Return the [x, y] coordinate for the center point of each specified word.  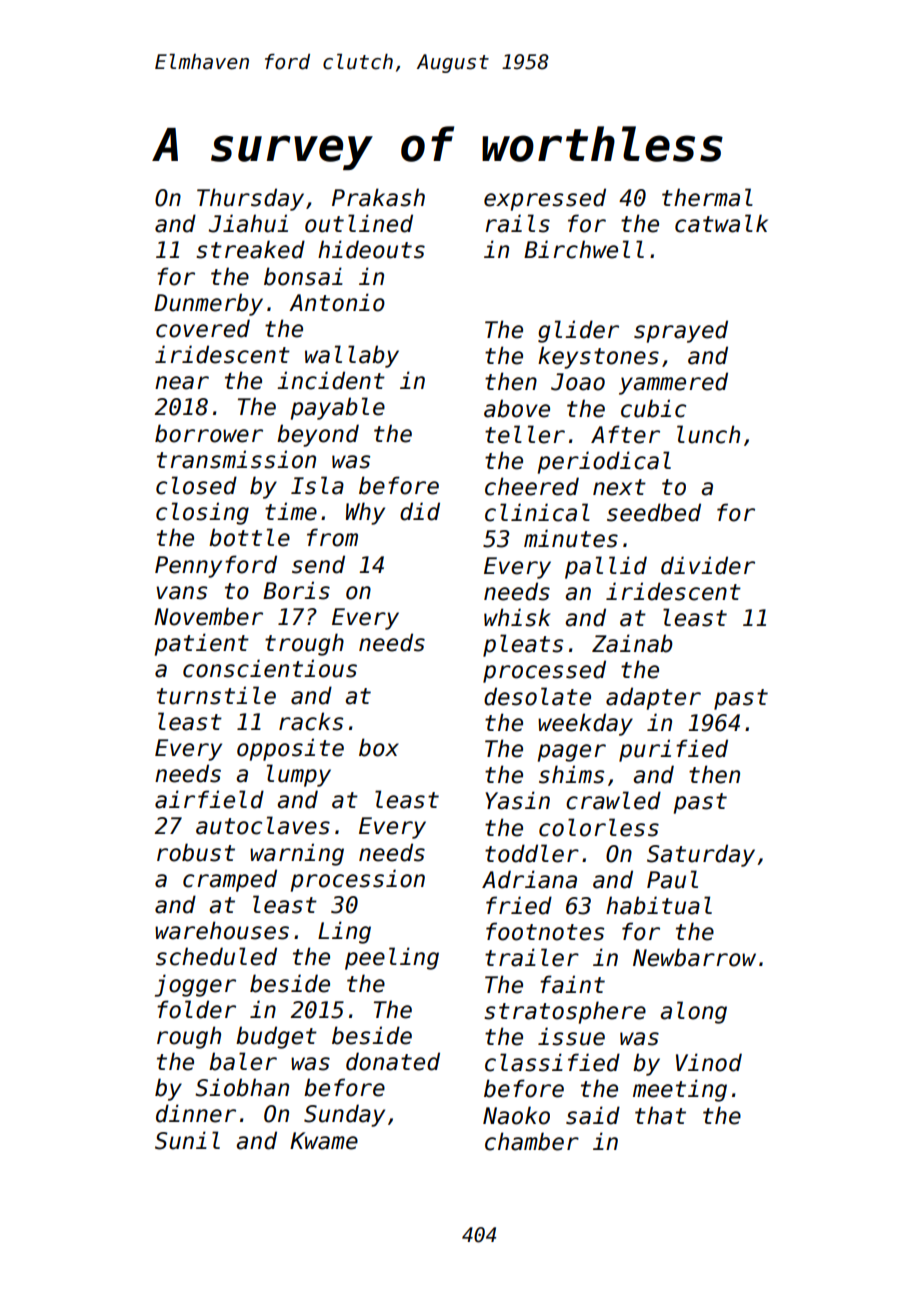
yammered [673, 383]
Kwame [324, 1141]
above [517, 408]
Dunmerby [208, 304]
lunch [708, 434]
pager [572, 753]
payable [338, 408]
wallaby [352, 356]
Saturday [701, 855]
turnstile [216, 695]
